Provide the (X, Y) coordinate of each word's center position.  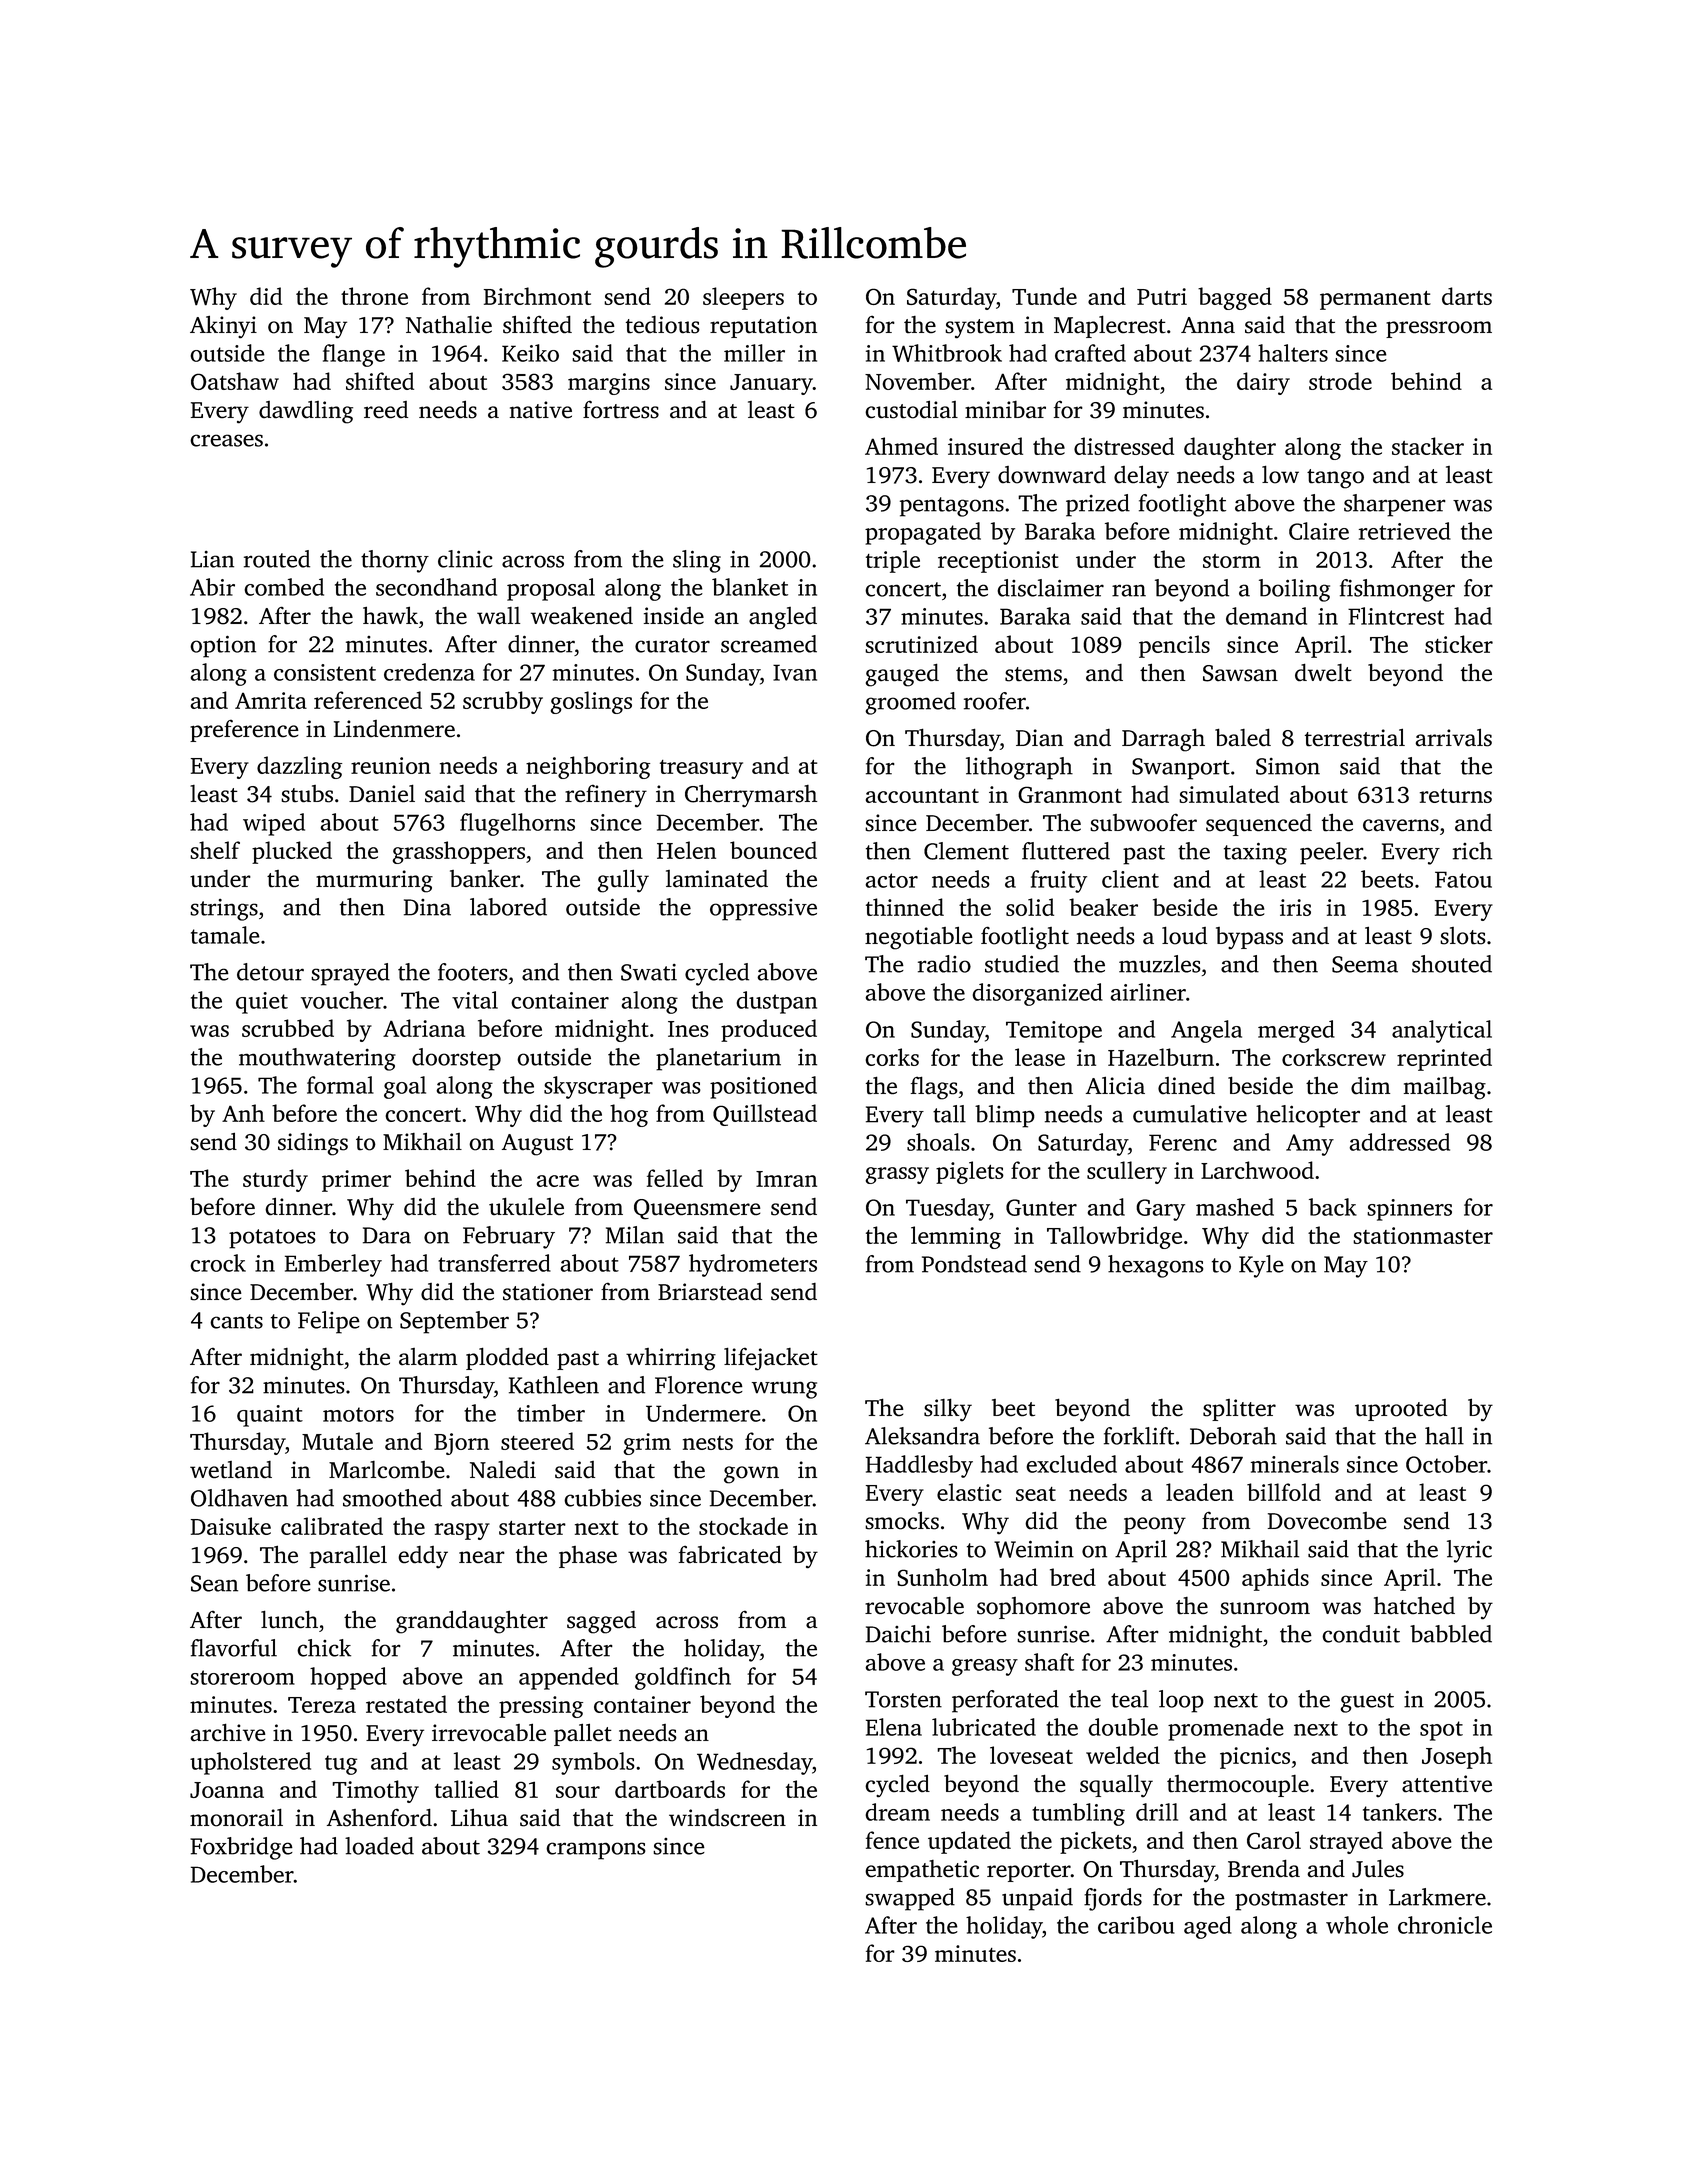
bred (1073, 1577)
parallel (348, 1556)
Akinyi (223, 327)
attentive (1447, 1784)
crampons (596, 1851)
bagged (1235, 298)
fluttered (1066, 851)
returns (1456, 796)
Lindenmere (394, 728)
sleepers (743, 298)
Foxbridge (241, 1848)
